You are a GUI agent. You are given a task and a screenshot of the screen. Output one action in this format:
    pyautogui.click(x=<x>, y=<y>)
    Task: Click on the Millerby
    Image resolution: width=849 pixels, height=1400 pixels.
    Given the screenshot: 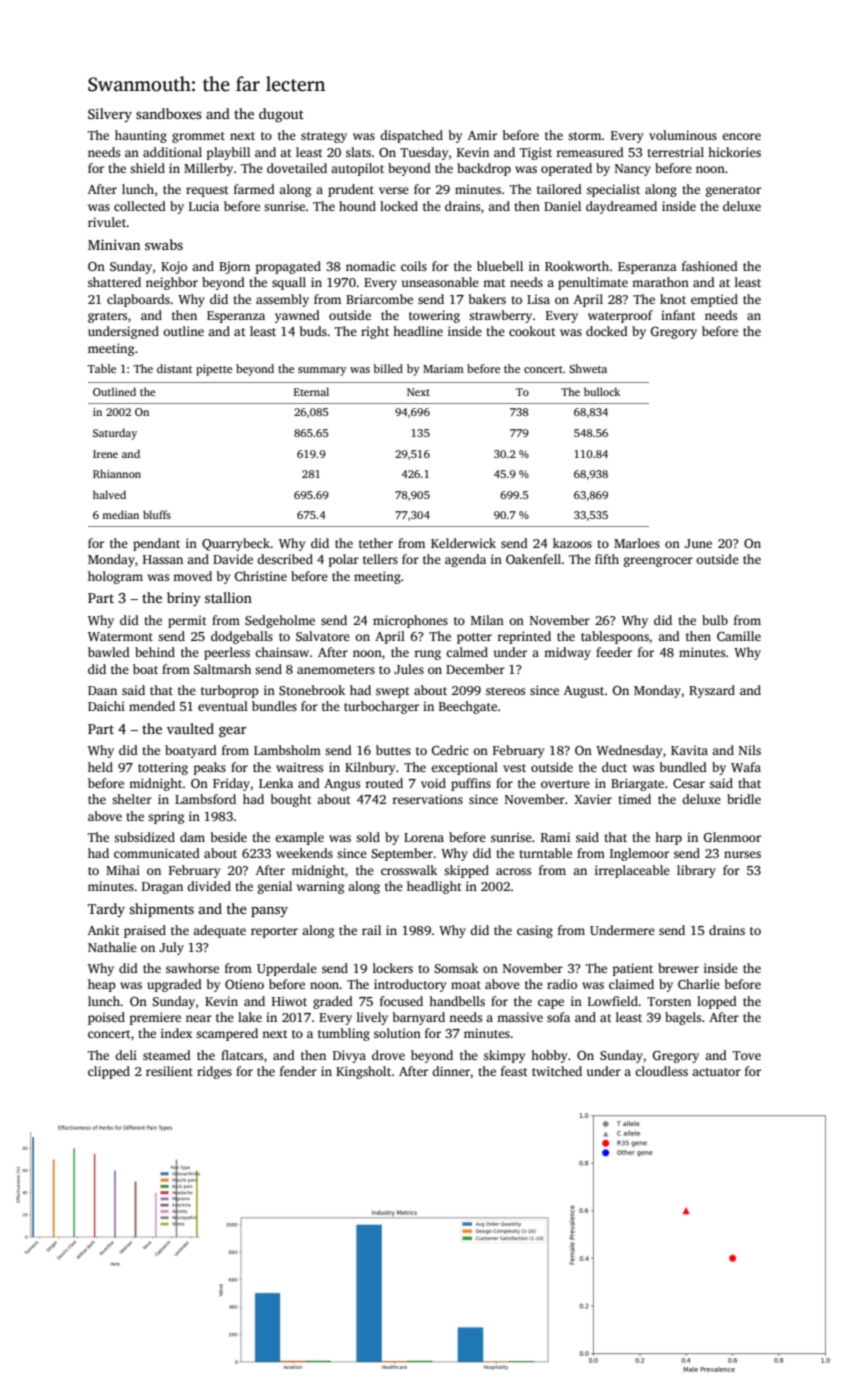 What is the action you would take?
    pyautogui.click(x=208, y=169)
